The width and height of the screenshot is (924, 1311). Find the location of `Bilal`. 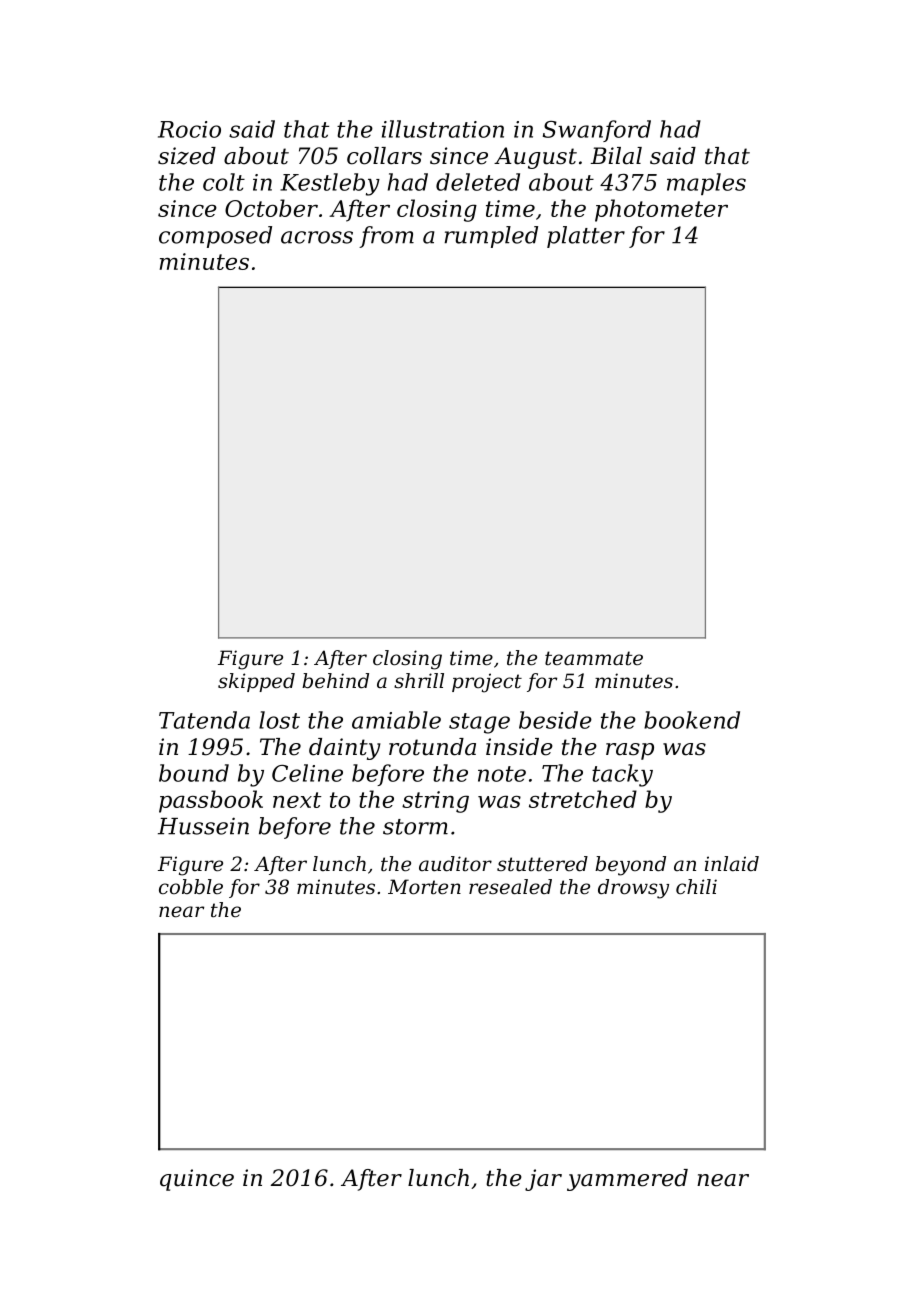

Bilal is located at coordinates (616, 156).
